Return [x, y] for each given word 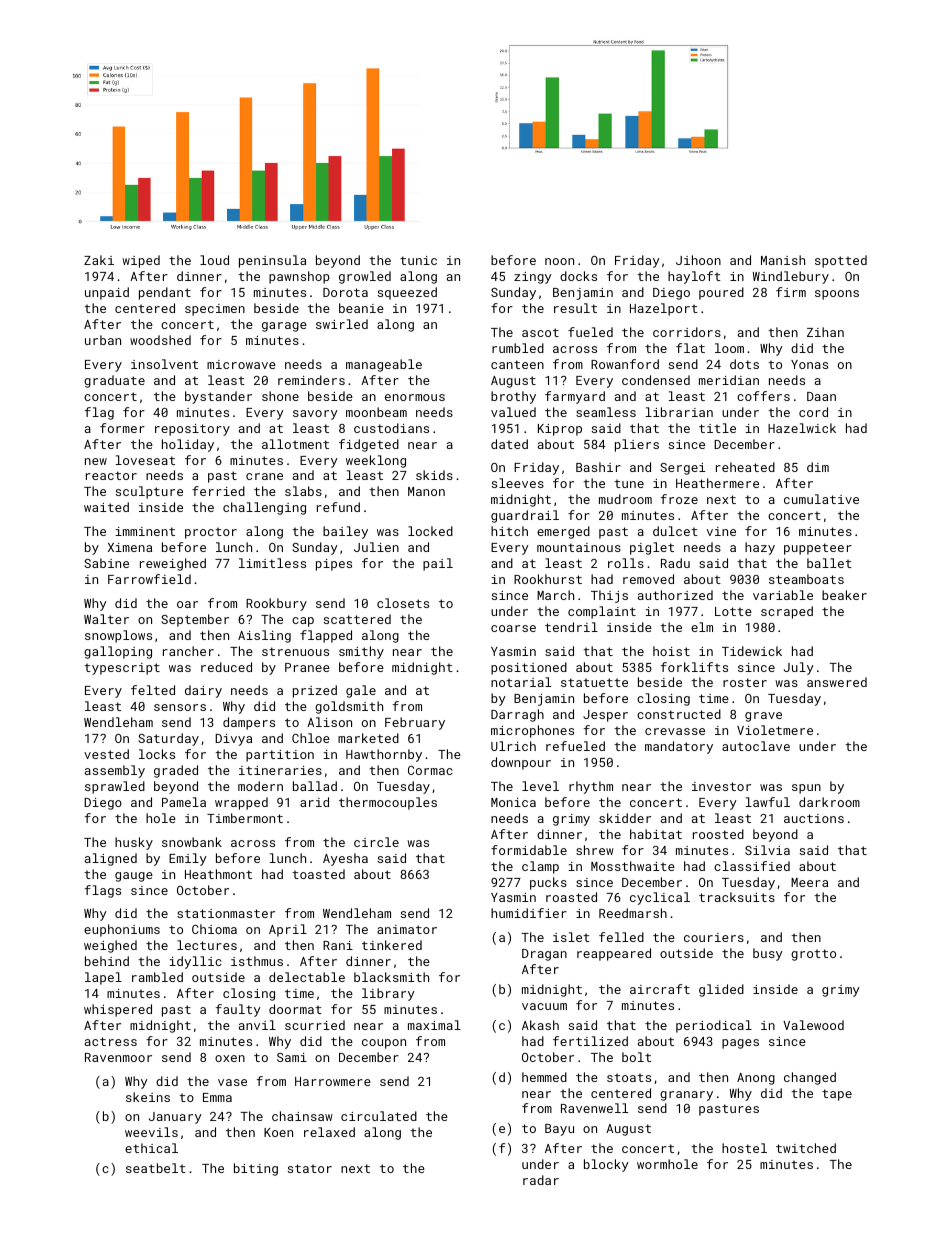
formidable [529, 850]
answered [837, 682]
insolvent [164, 364]
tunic [418, 260]
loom [729, 348]
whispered [118, 1010]
